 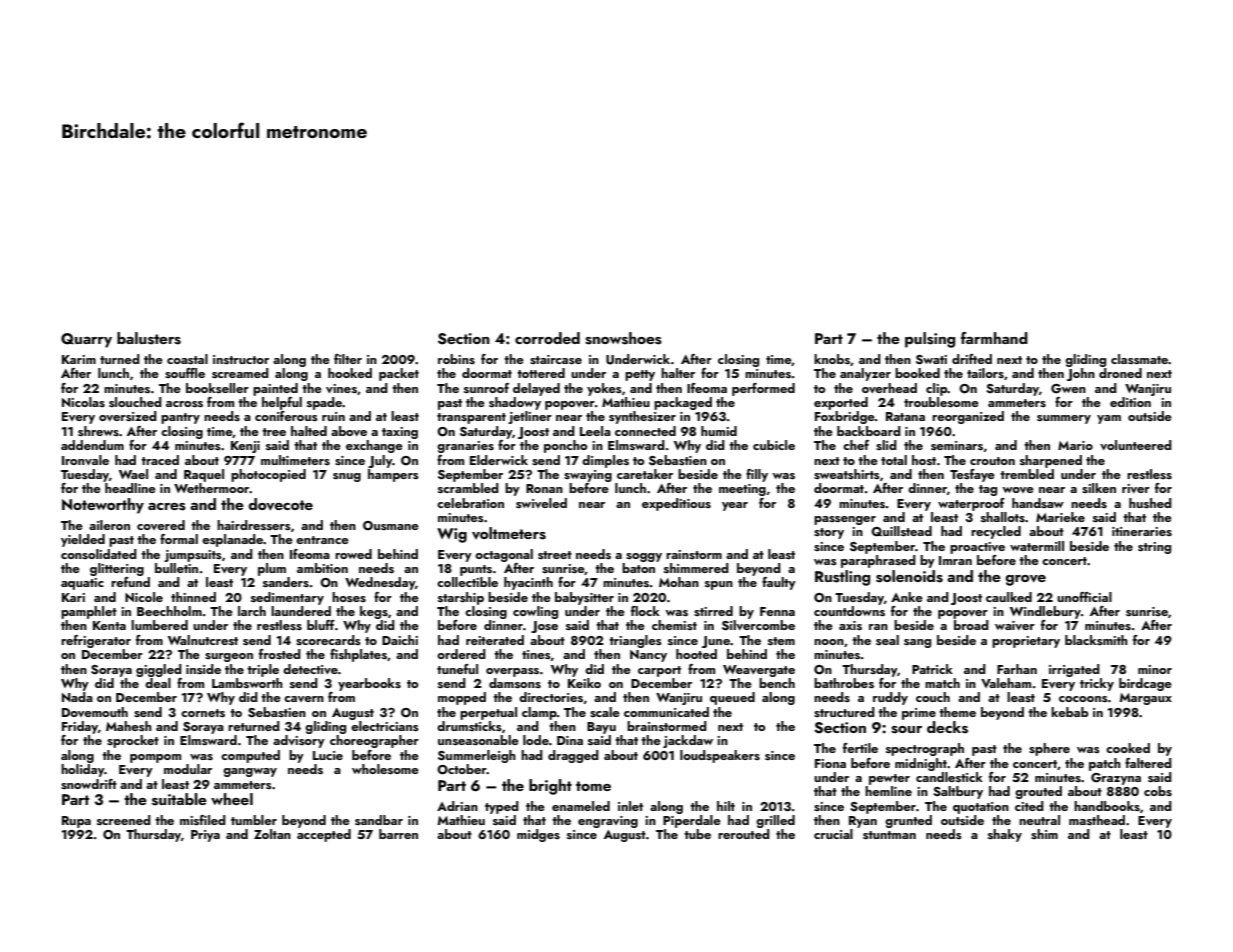 What do you see at coordinates (400, 433) in the screenshot?
I see `taxing` at bounding box center [400, 433].
